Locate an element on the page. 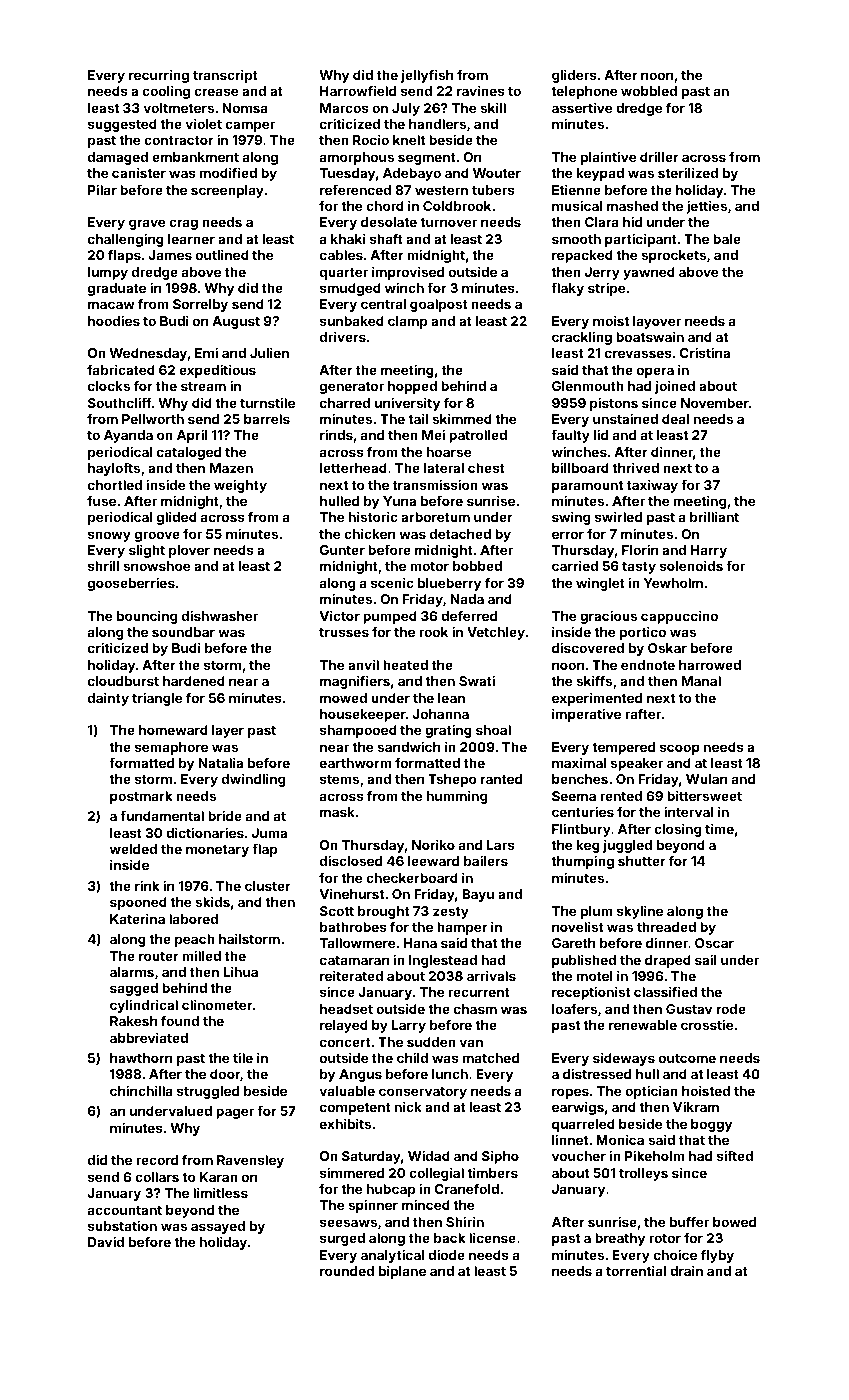  learner is located at coordinates (191, 239).
